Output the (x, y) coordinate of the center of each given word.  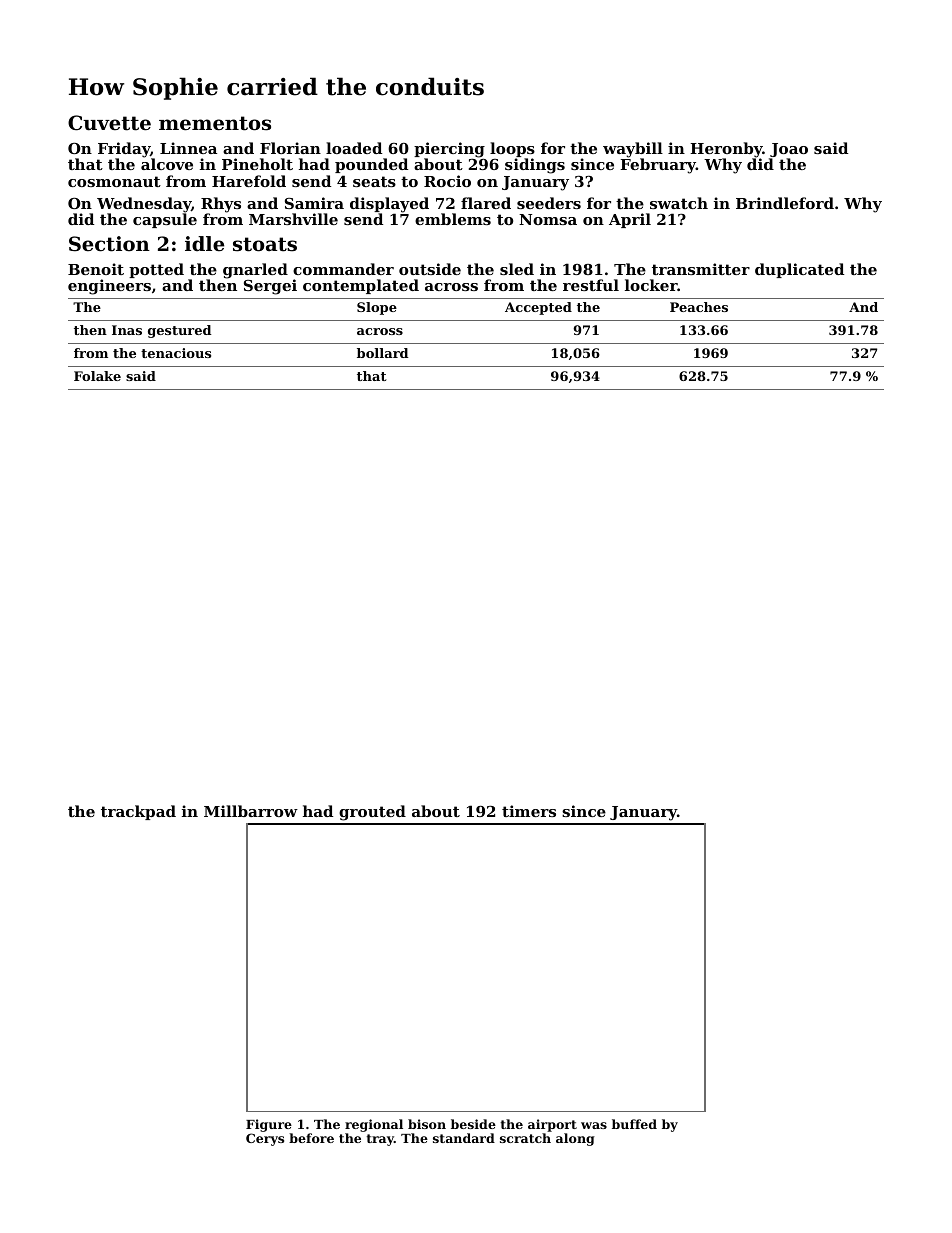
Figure (269, 1125)
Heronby (726, 150)
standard (464, 1138)
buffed (634, 1124)
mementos (215, 123)
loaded (354, 148)
